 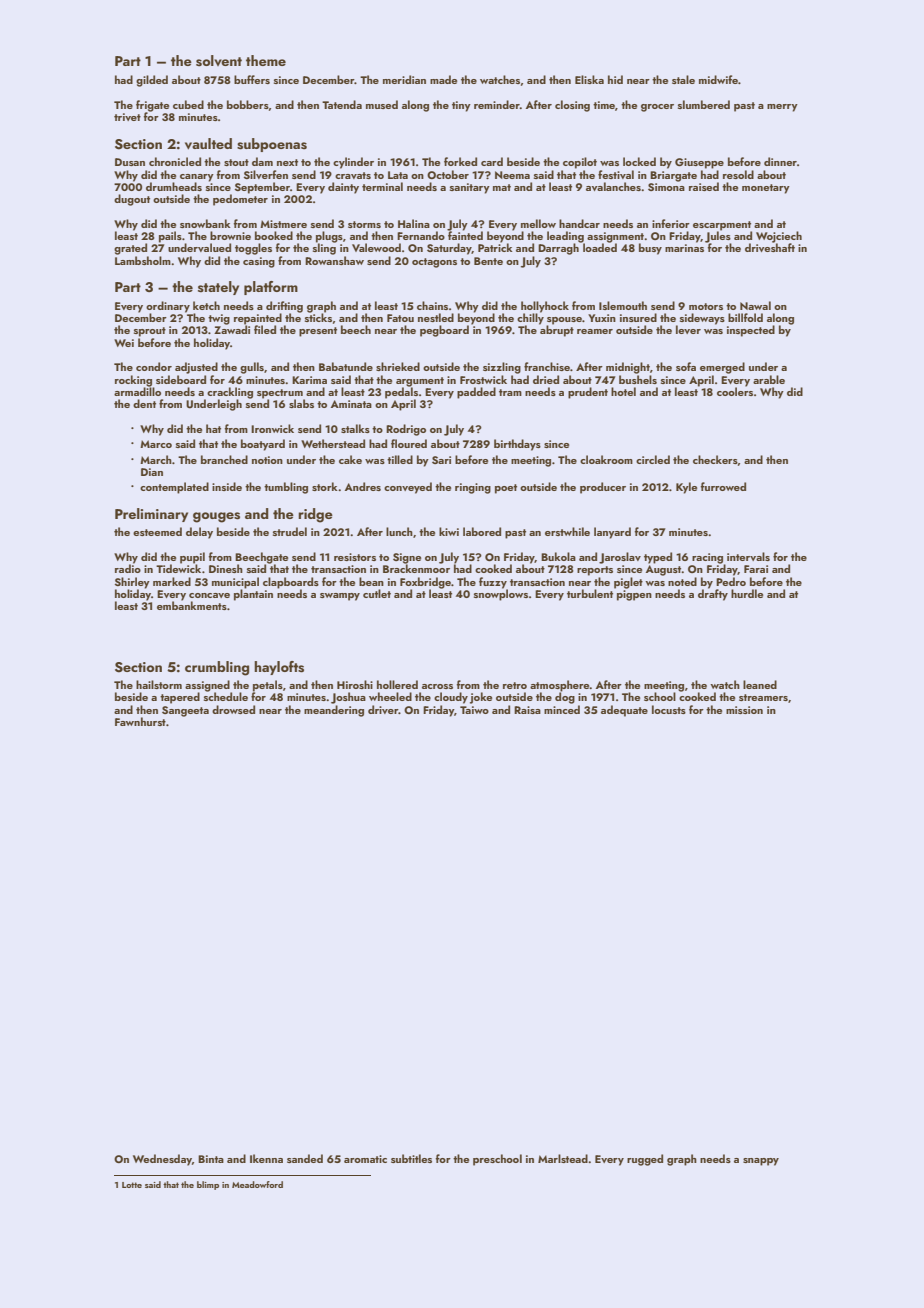 What do you see at coordinates (411, 1158) in the screenshot?
I see `subtitles` at bounding box center [411, 1158].
